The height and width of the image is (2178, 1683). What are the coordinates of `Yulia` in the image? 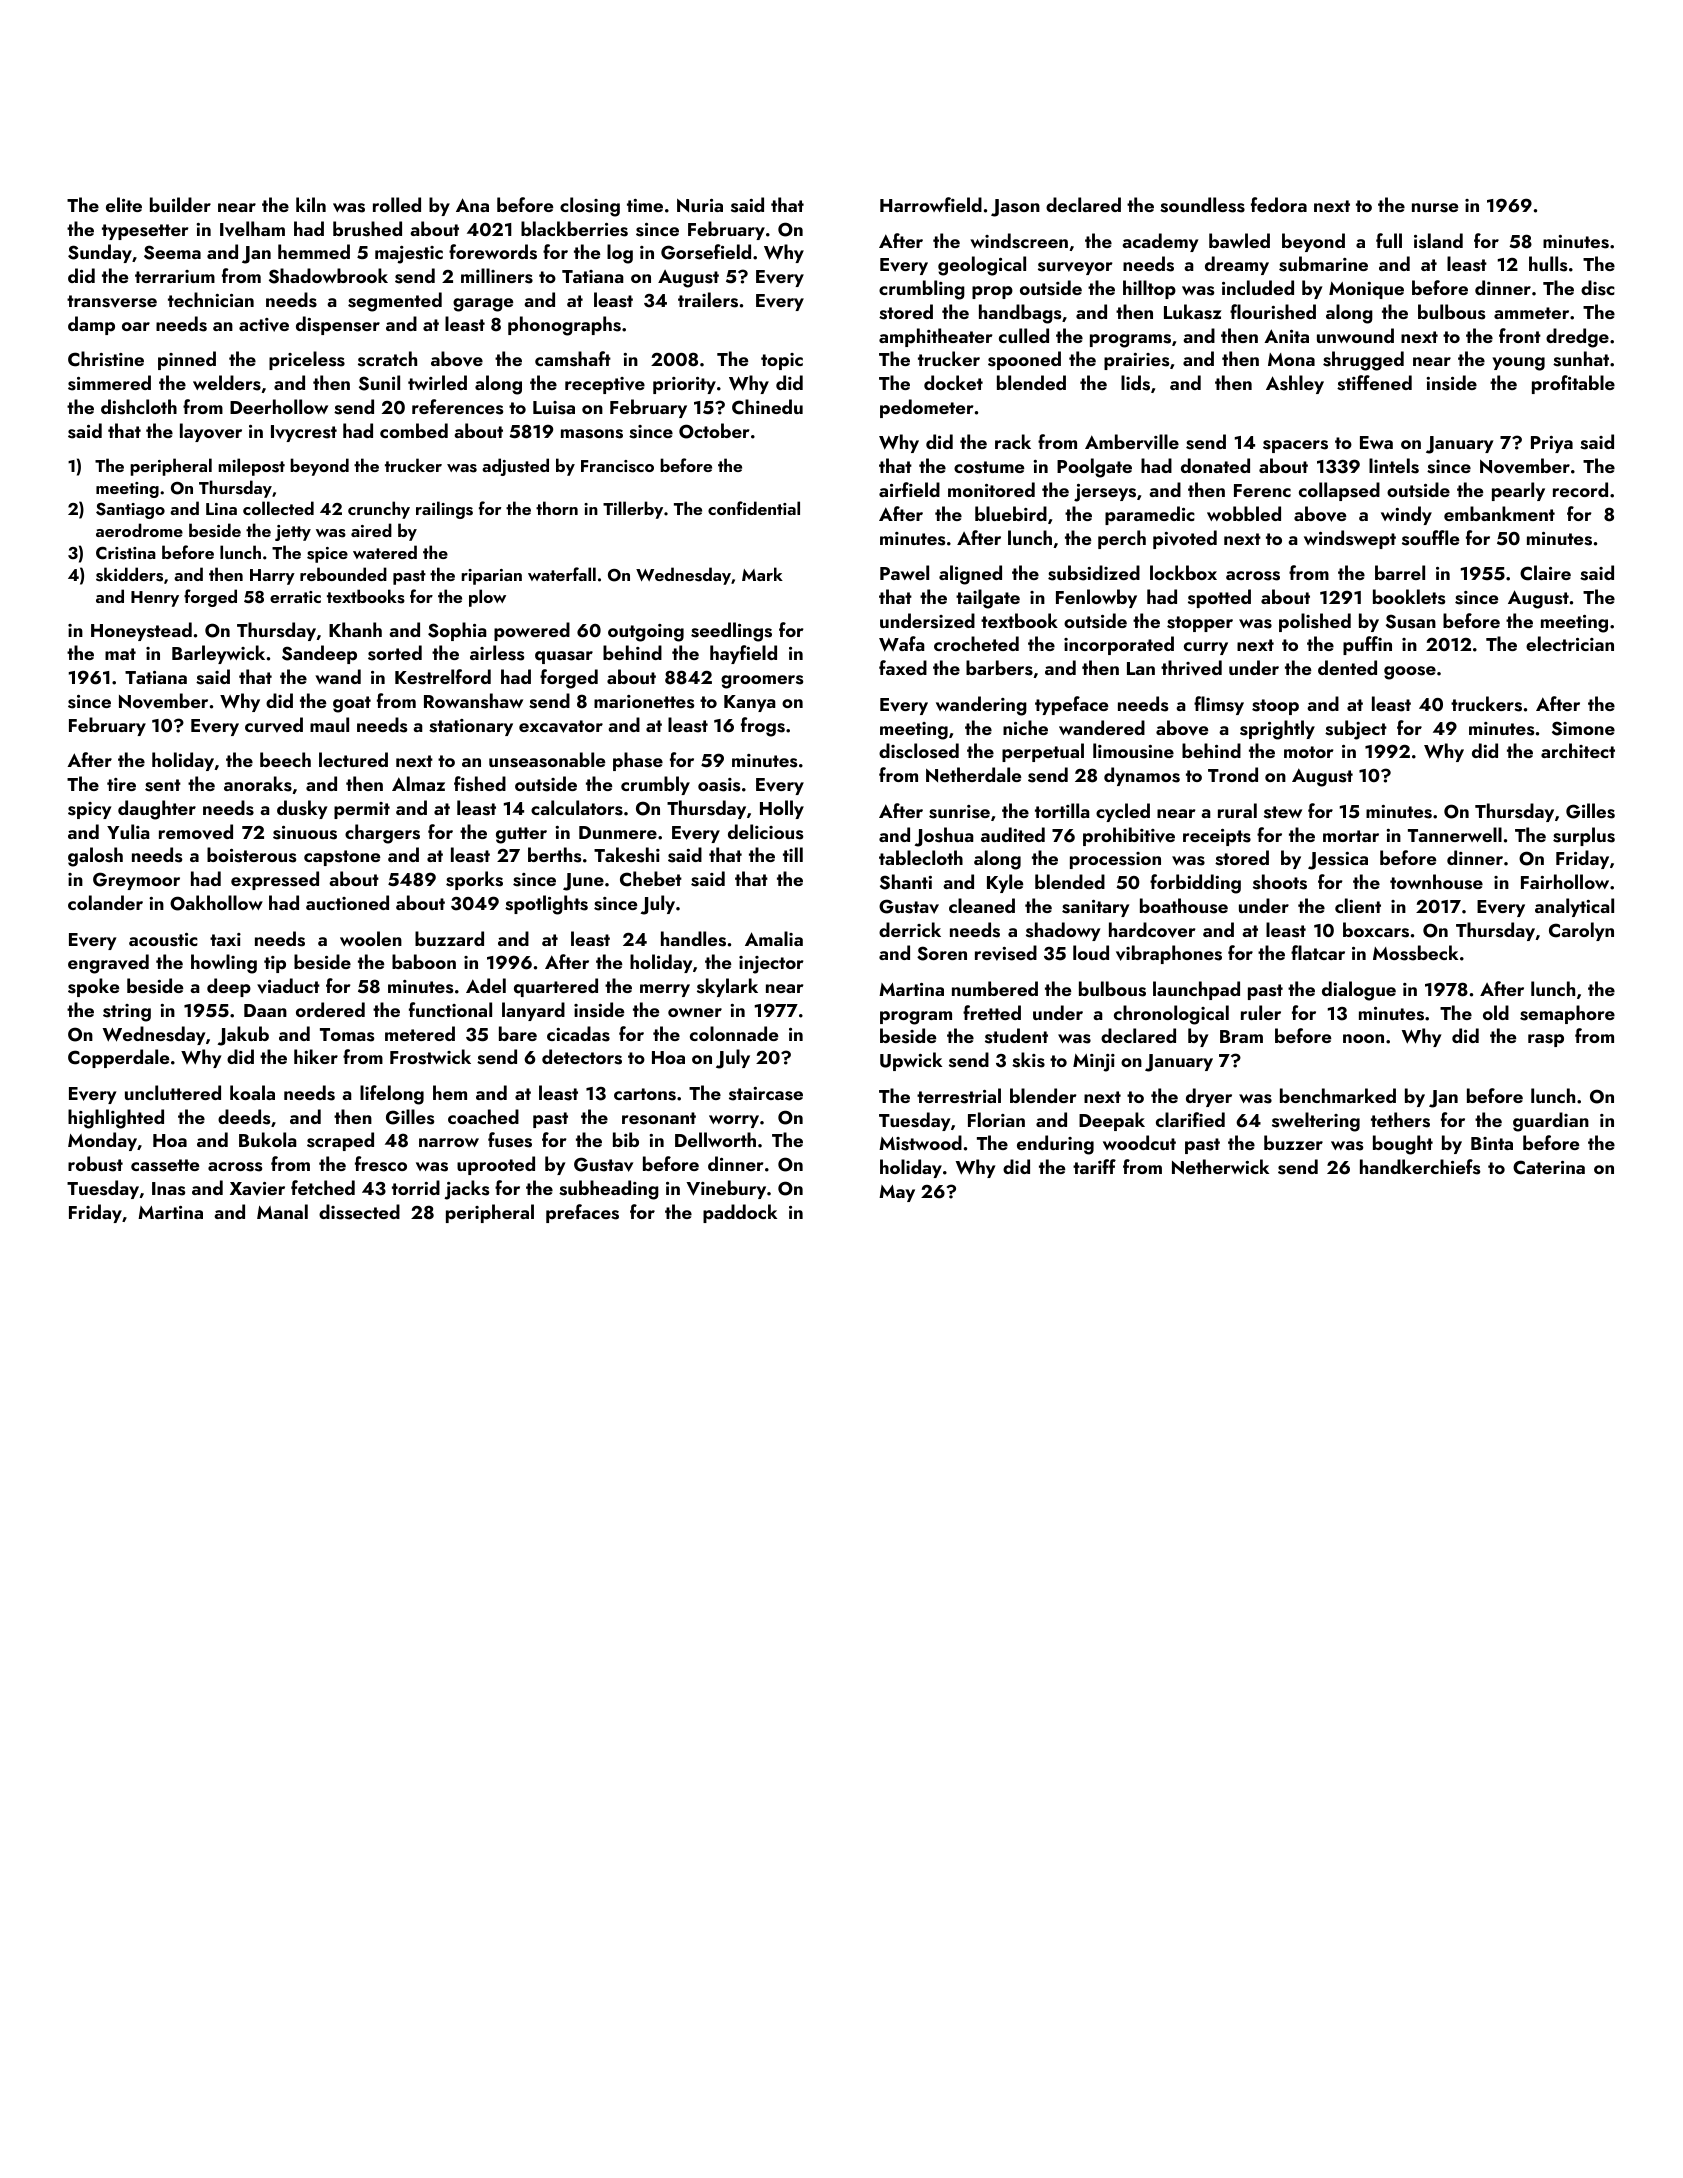 It's located at (128, 831).
